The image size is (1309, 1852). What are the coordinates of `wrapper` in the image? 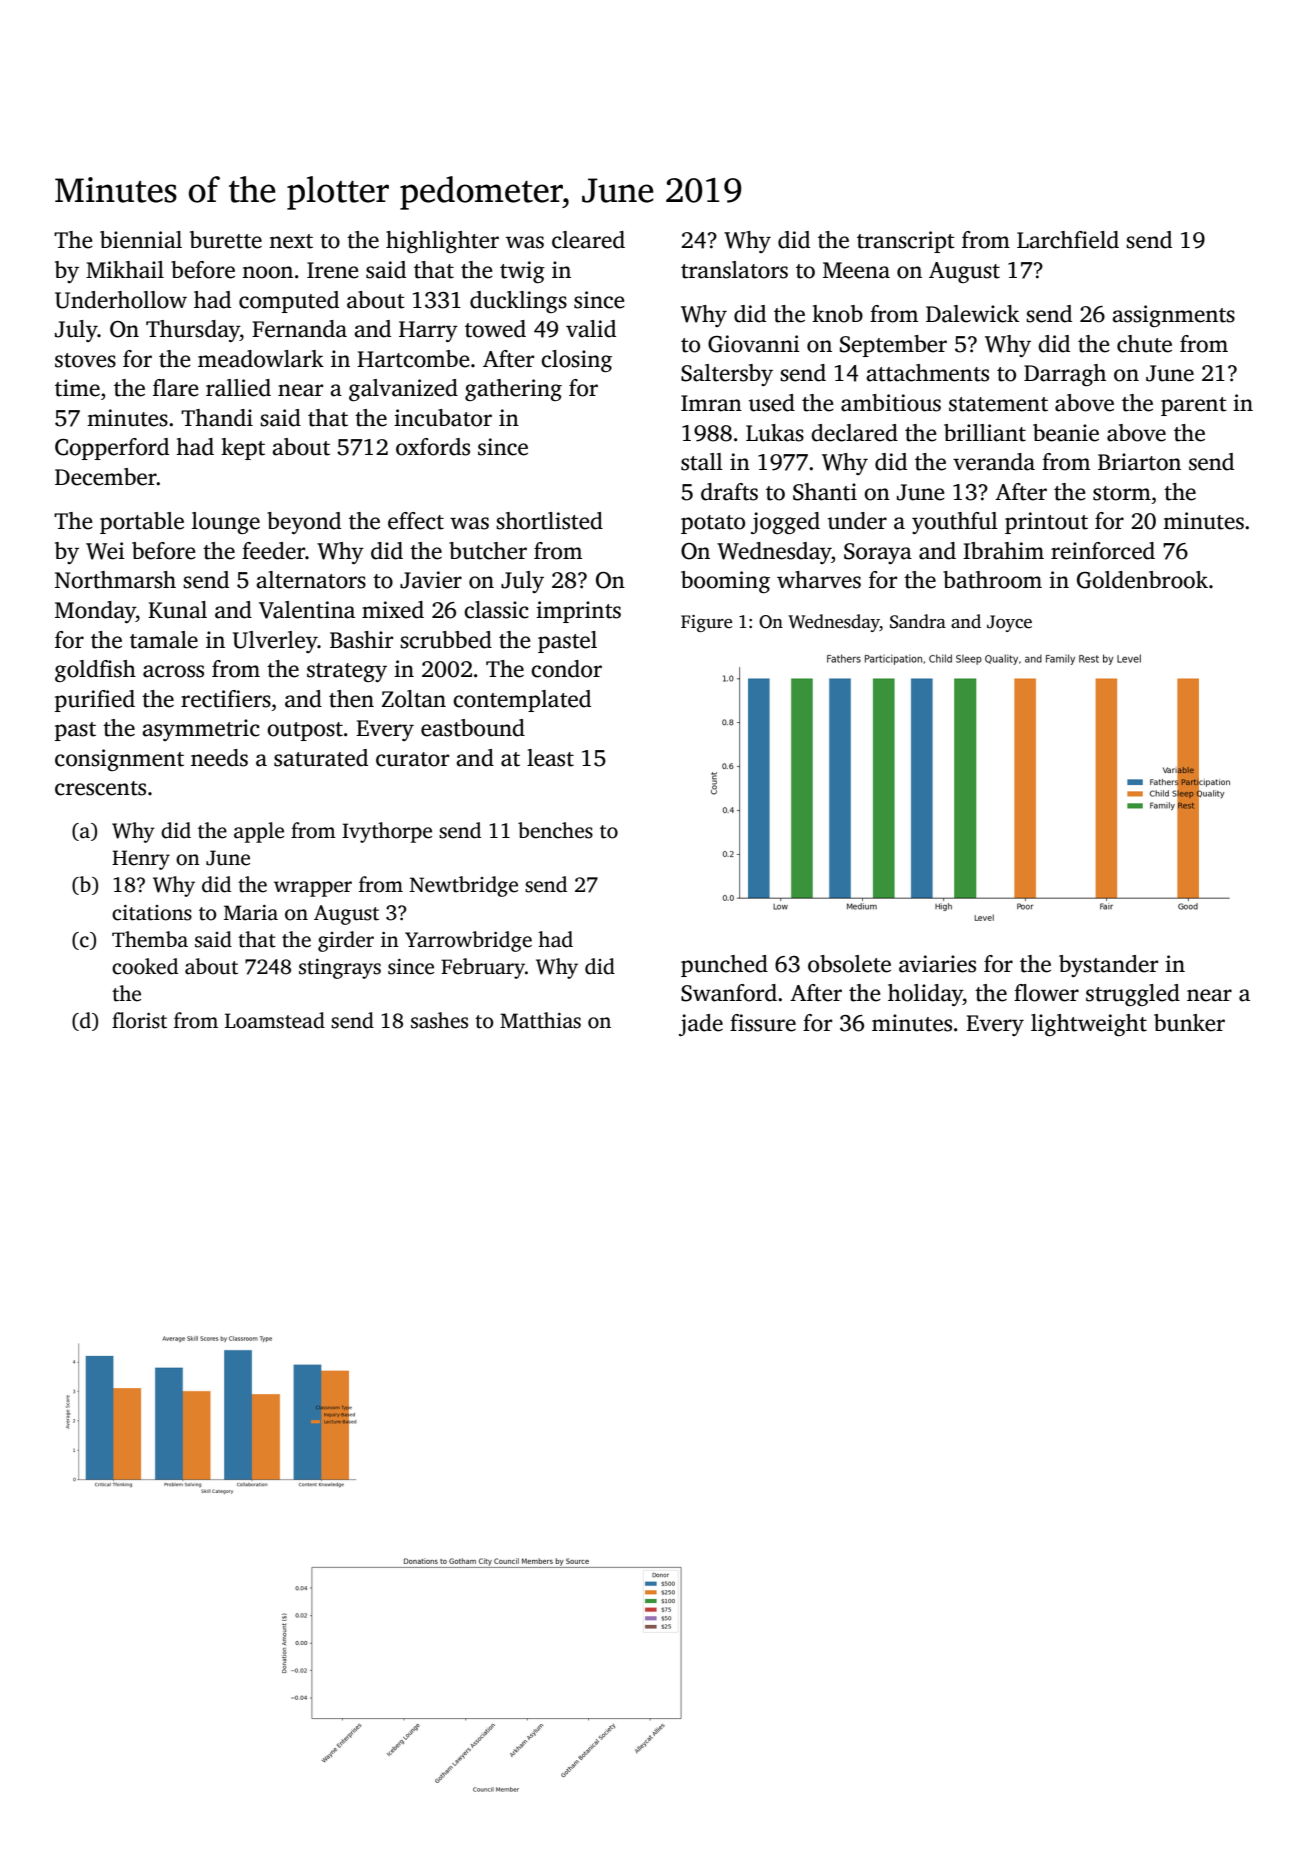 It's located at (313, 889).
